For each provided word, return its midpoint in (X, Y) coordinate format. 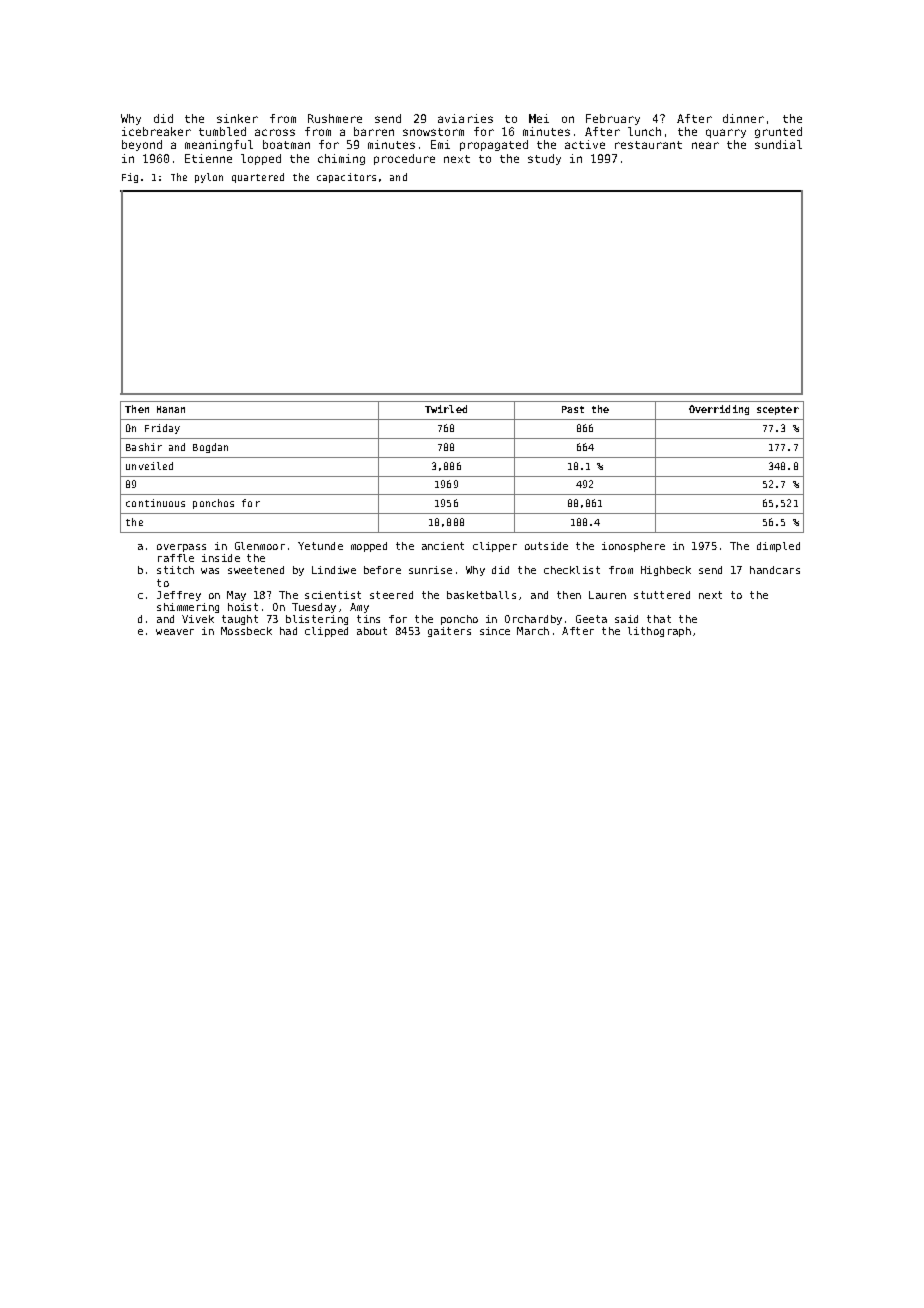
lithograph (659, 632)
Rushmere (335, 118)
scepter (778, 410)
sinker (237, 118)
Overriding (719, 410)
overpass (181, 548)
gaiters (449, 632)
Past (573, 409)
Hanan (171, 409)
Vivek (198, 619)
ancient (443, 546)
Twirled (446, 409)
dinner (743, 118)
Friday (162, 429)
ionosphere (633, 547)
